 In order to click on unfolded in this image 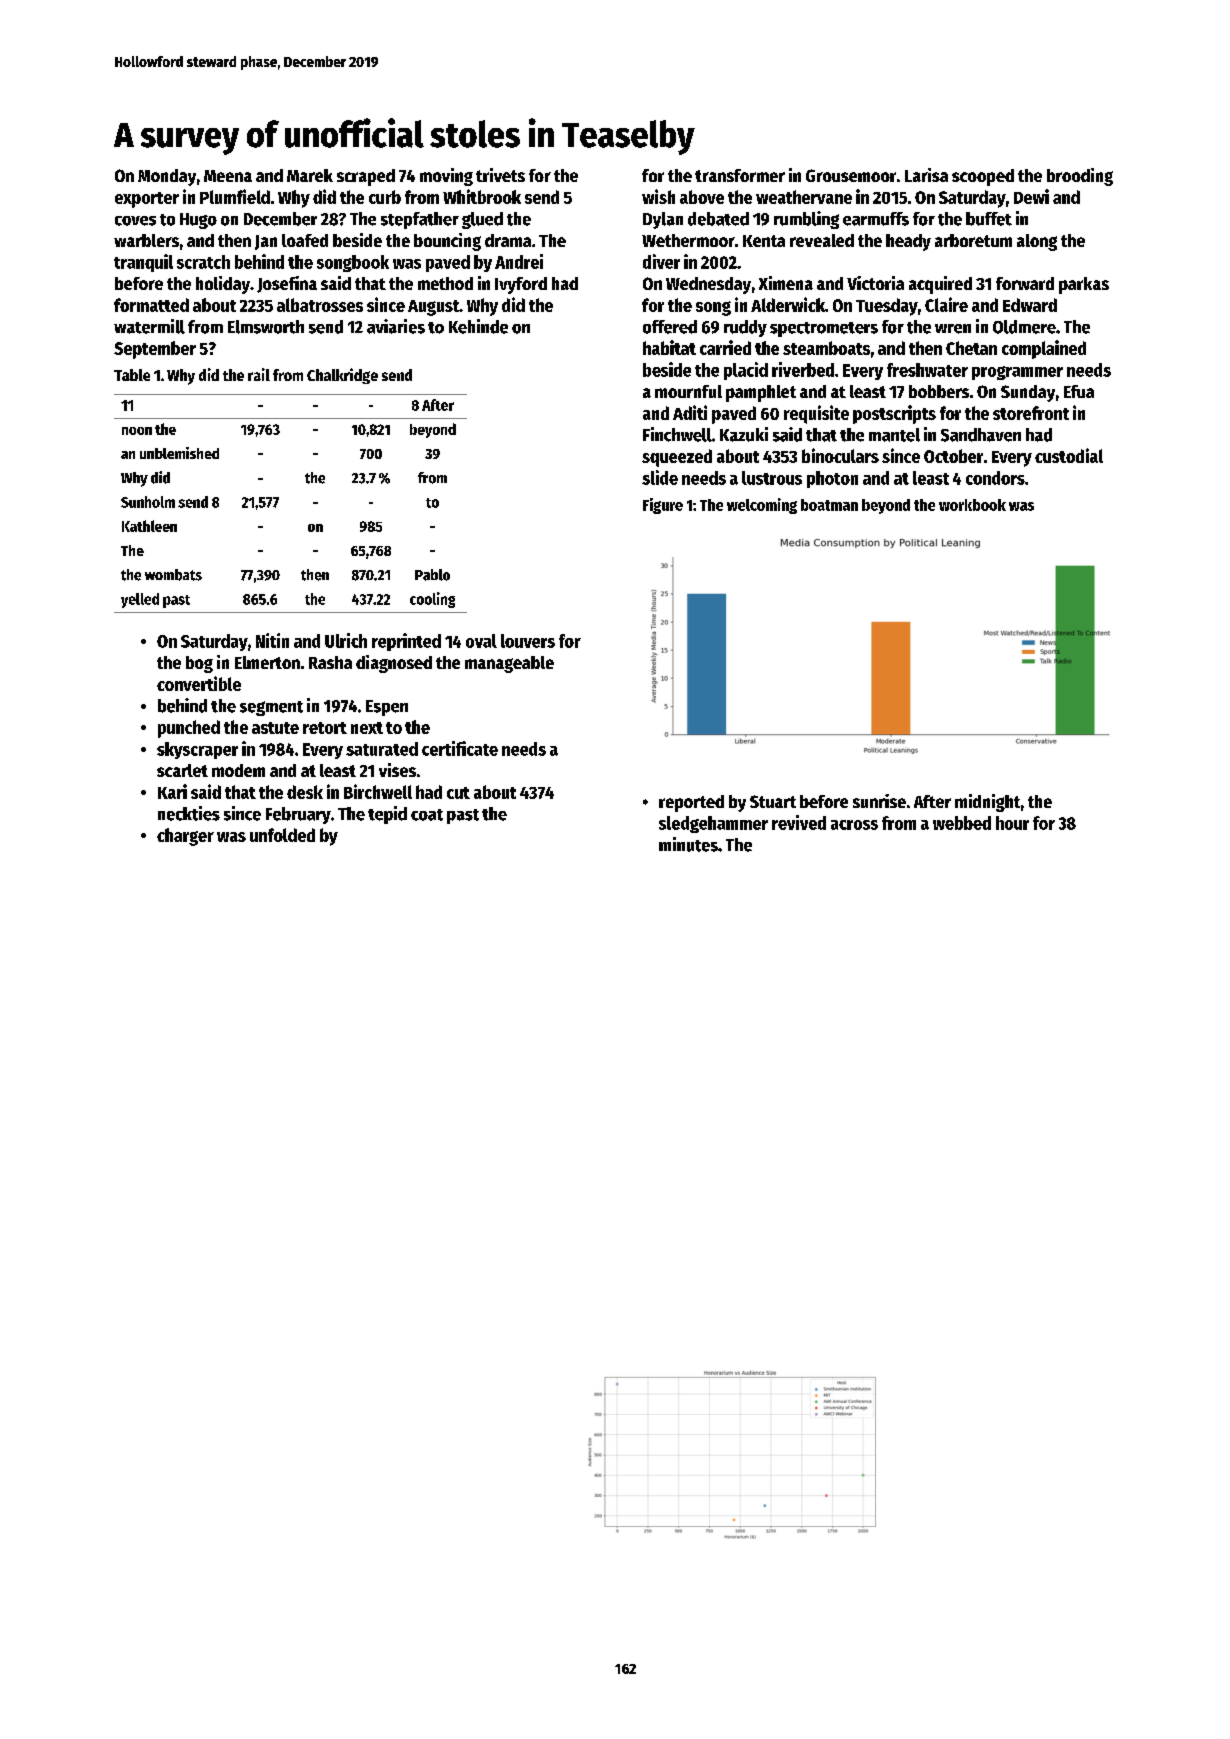, I will do `click(282, 835)`.
